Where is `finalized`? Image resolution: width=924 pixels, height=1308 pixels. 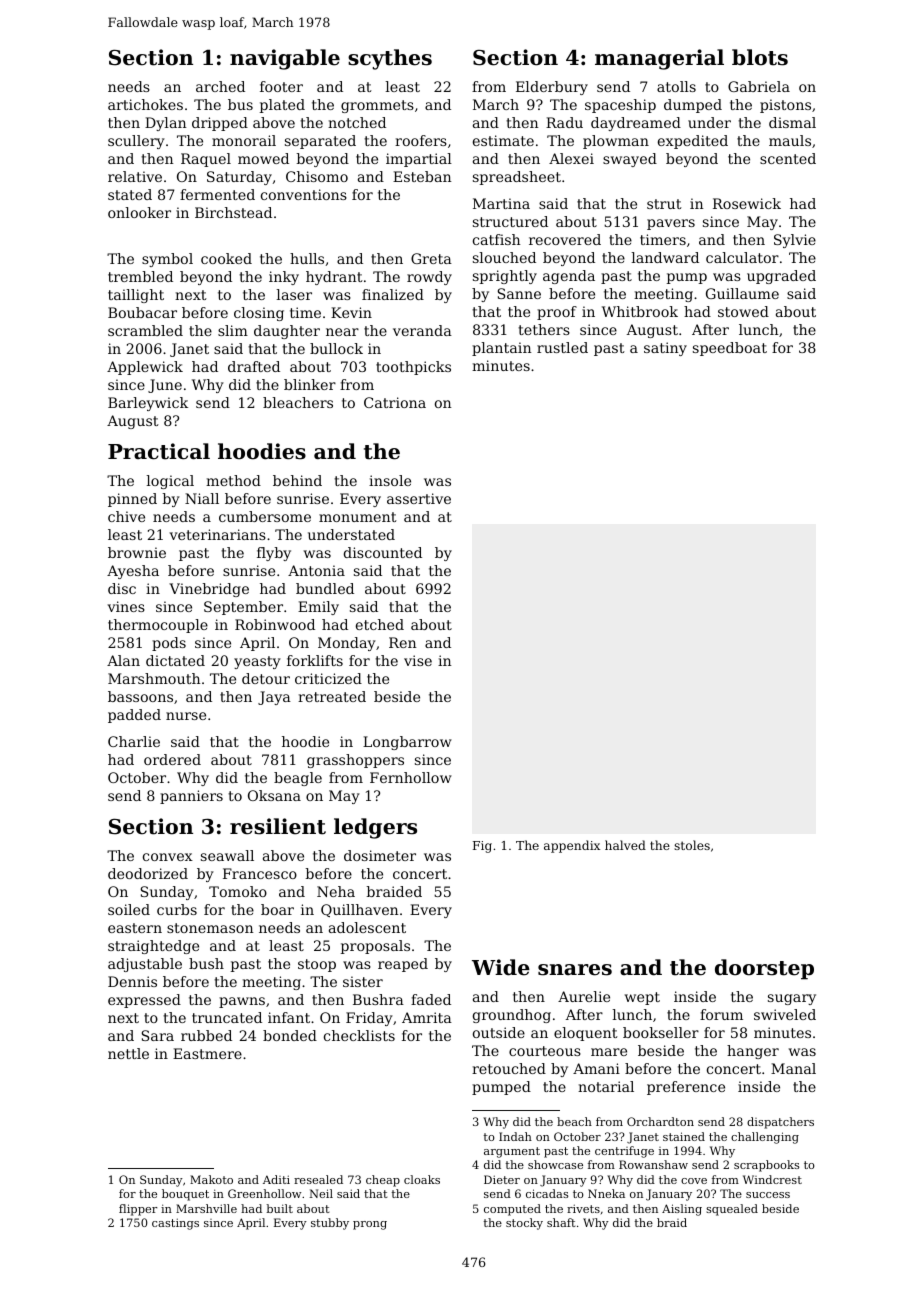
finalized is located at coordinates (393, 294).
